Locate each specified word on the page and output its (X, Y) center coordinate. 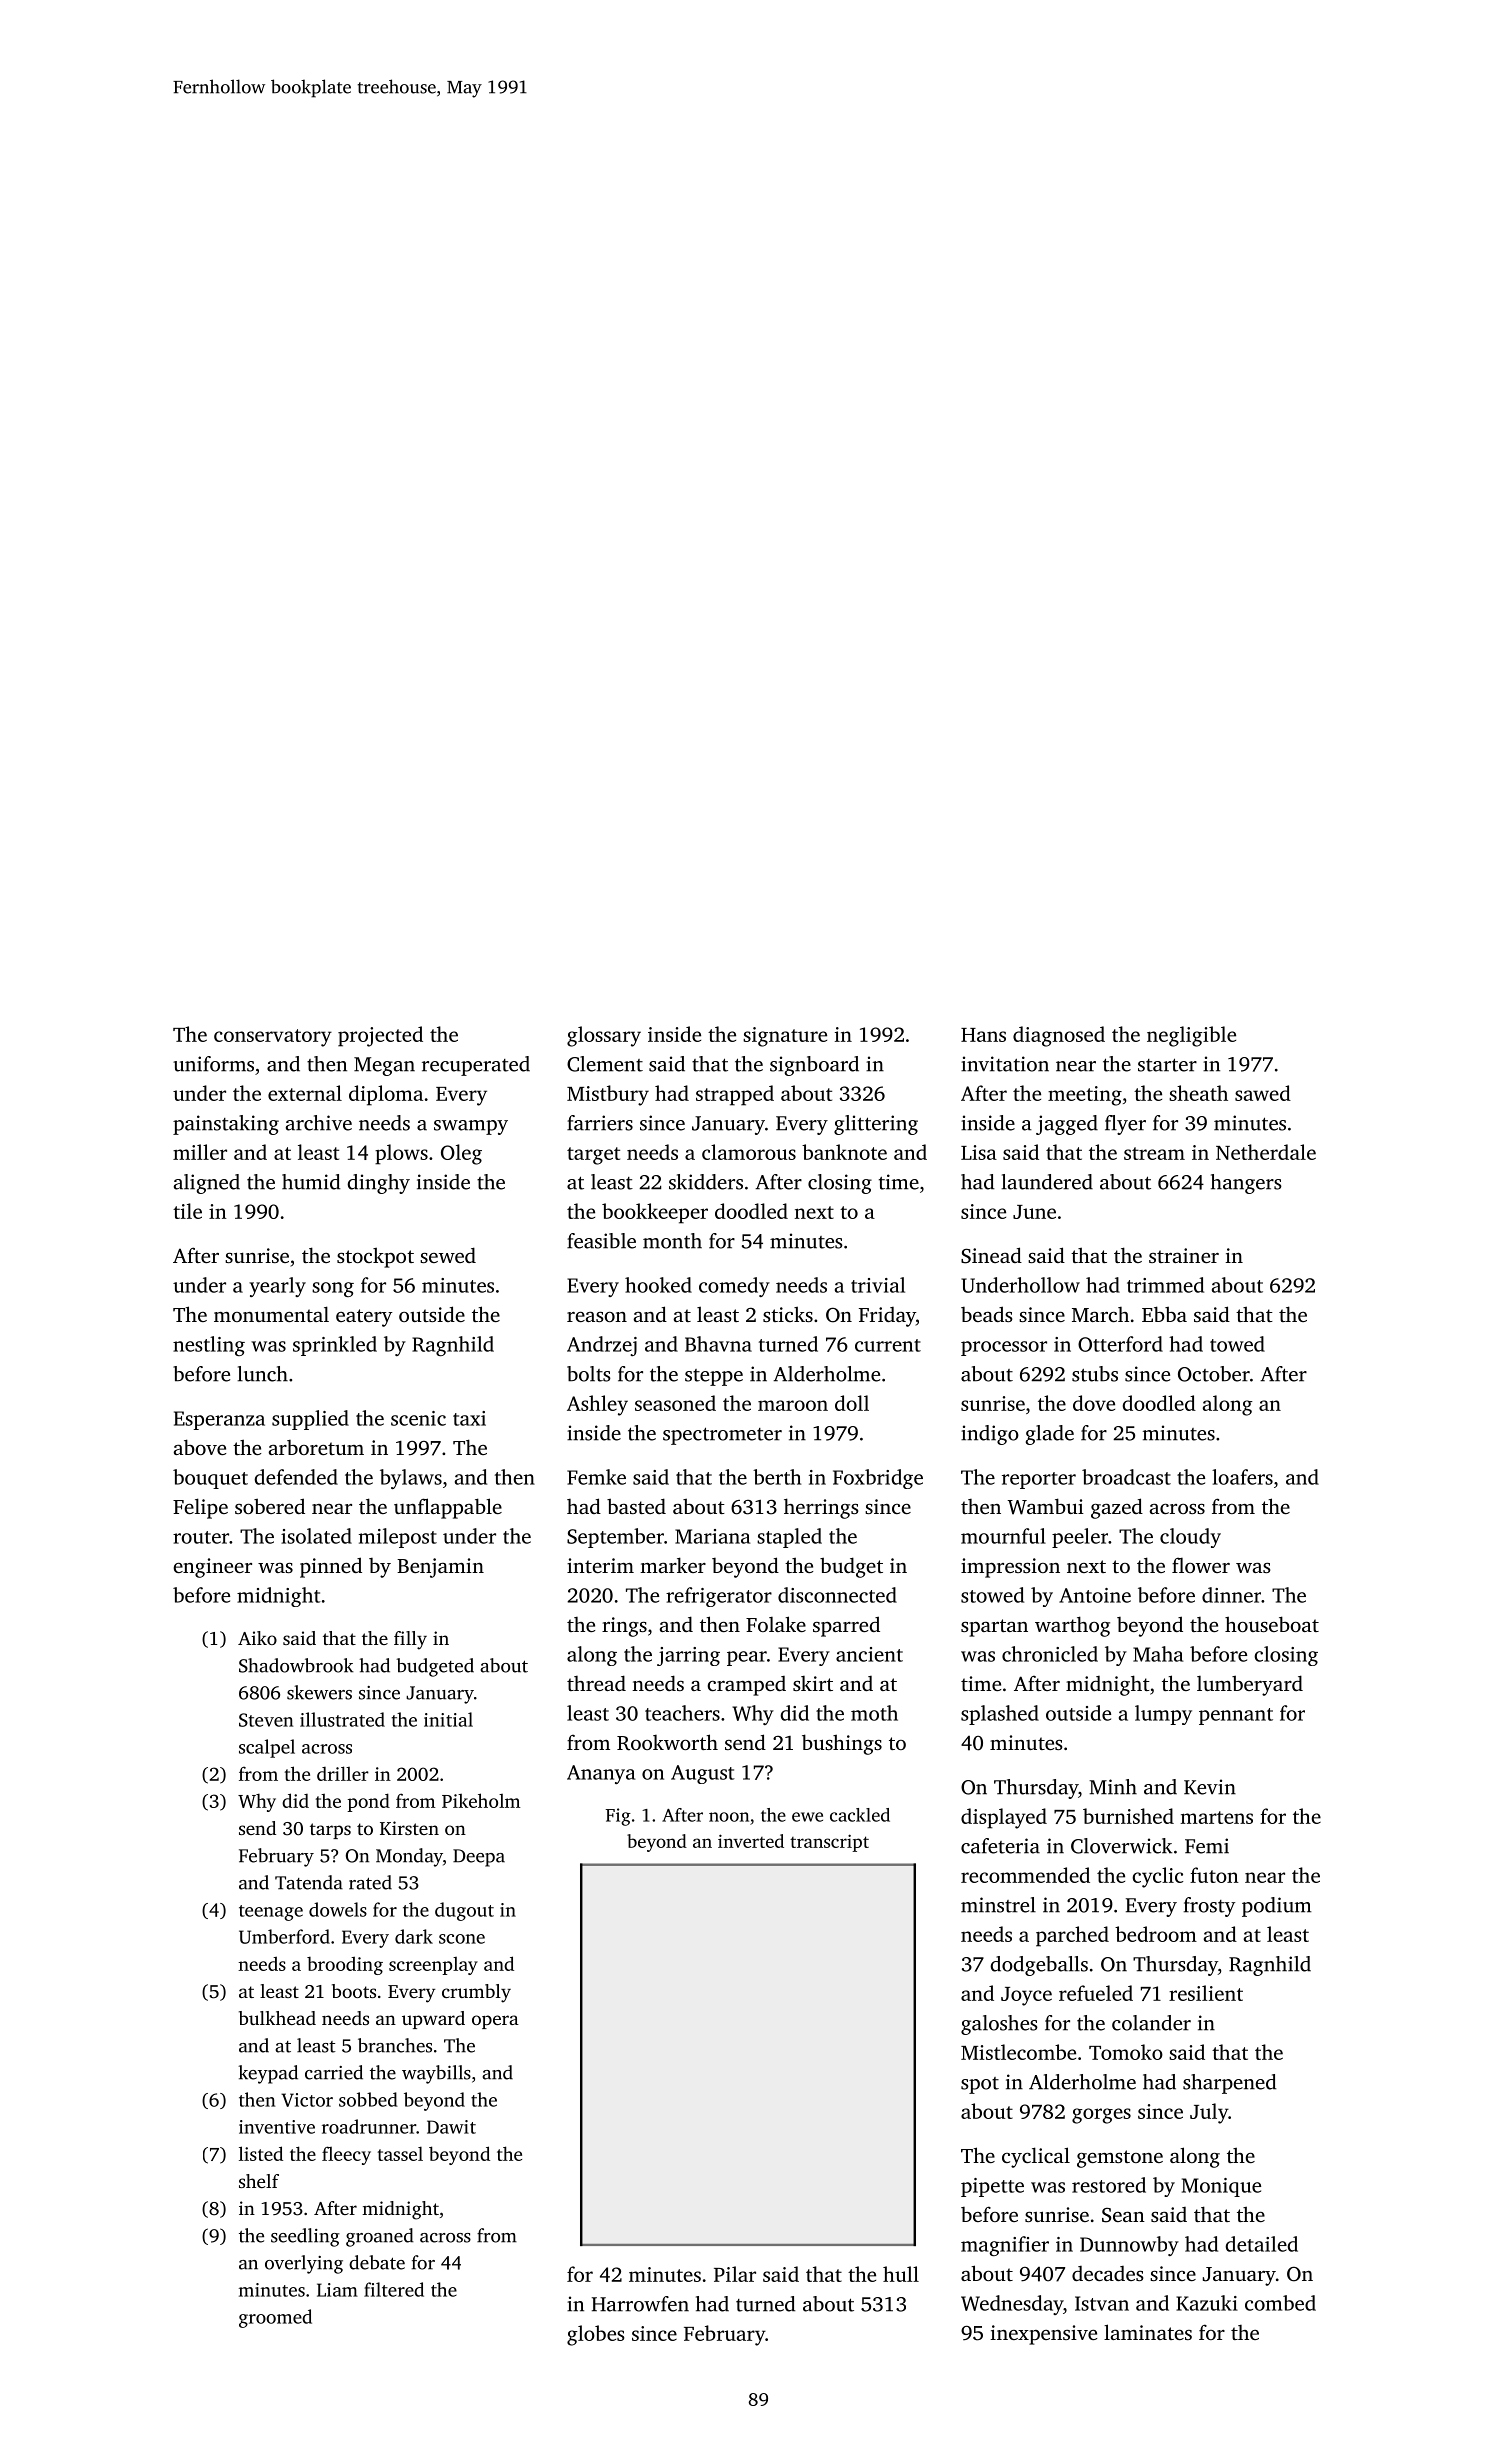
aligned (207, 1184)
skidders (706, 1182)
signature (785, 1037)
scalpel (267, 1748)
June (1034, 1212)
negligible (1191, 1036)
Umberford (284, 1936)
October (1214, 1374)
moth (874, 1713)
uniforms (213, 1064)
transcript (829, 1843)
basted (636, 1506)
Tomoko (1126, 2052)
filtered (394, 2289)
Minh (1113, 1787)
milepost (398, 1538)
